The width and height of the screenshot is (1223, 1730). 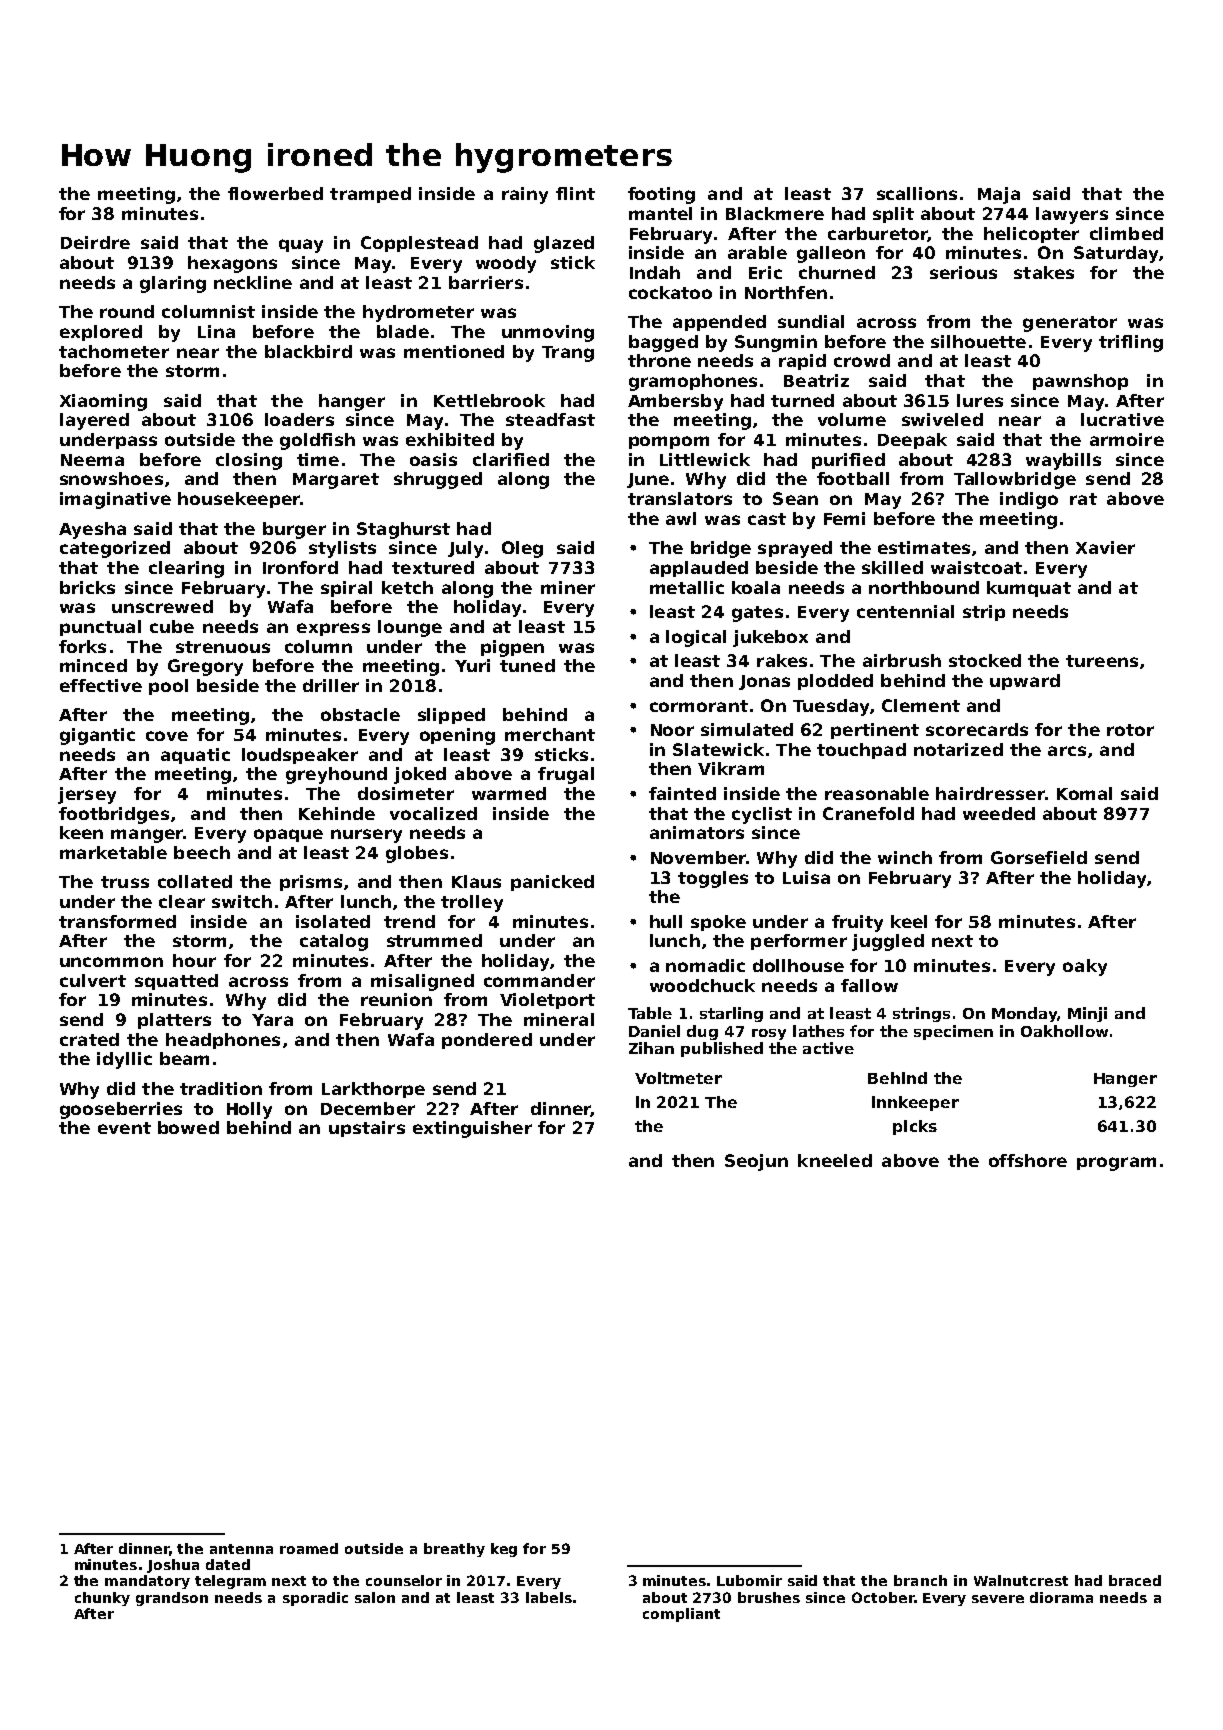 What do you see at coordinates (775, 213) in the screenshot?
I see `Blackmere` at bounding box center [775, 213].
